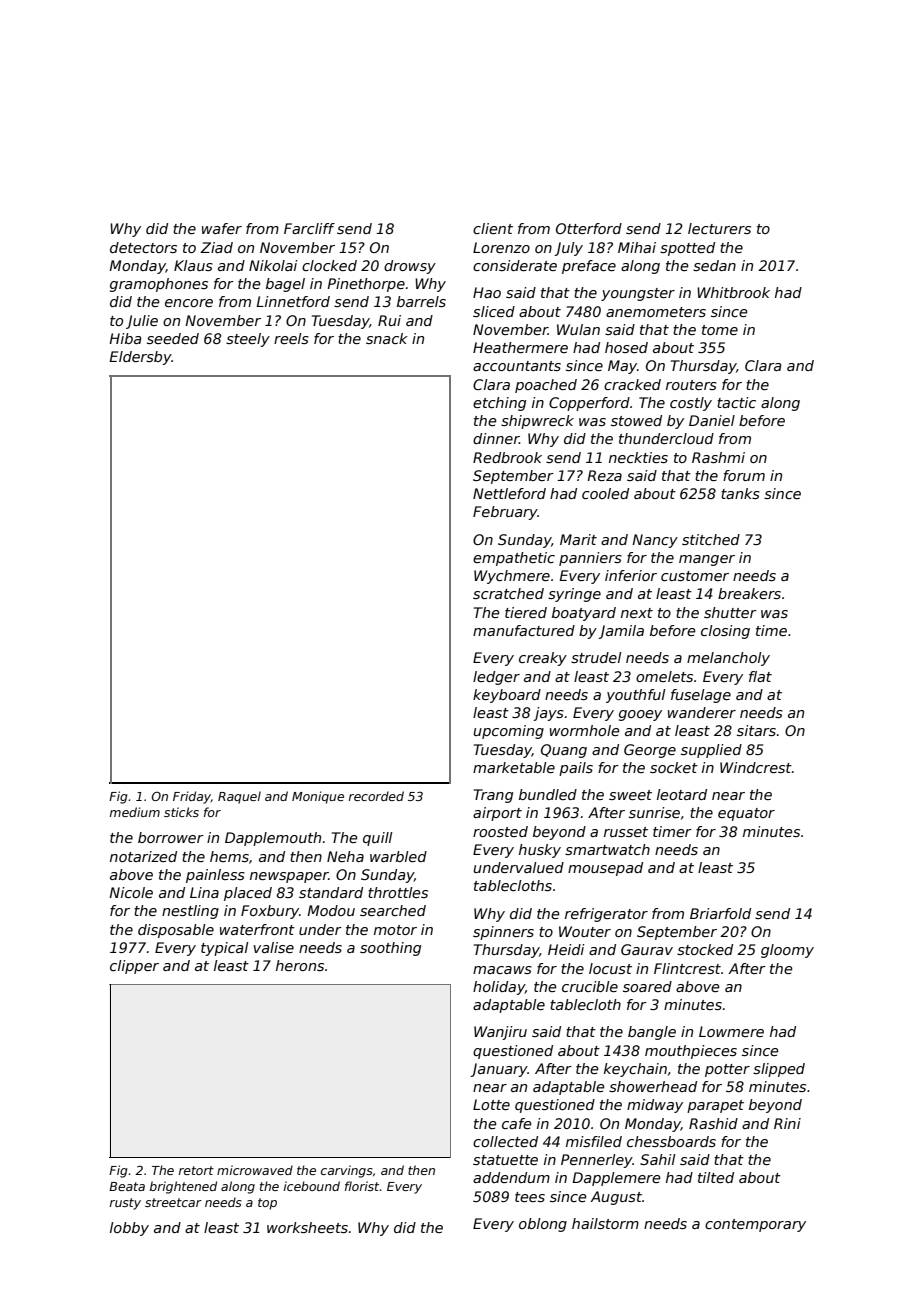 This page has height=1314, width=924. Describe the element at coordinates (291, 338) in the page. I see `reels` at that location.
